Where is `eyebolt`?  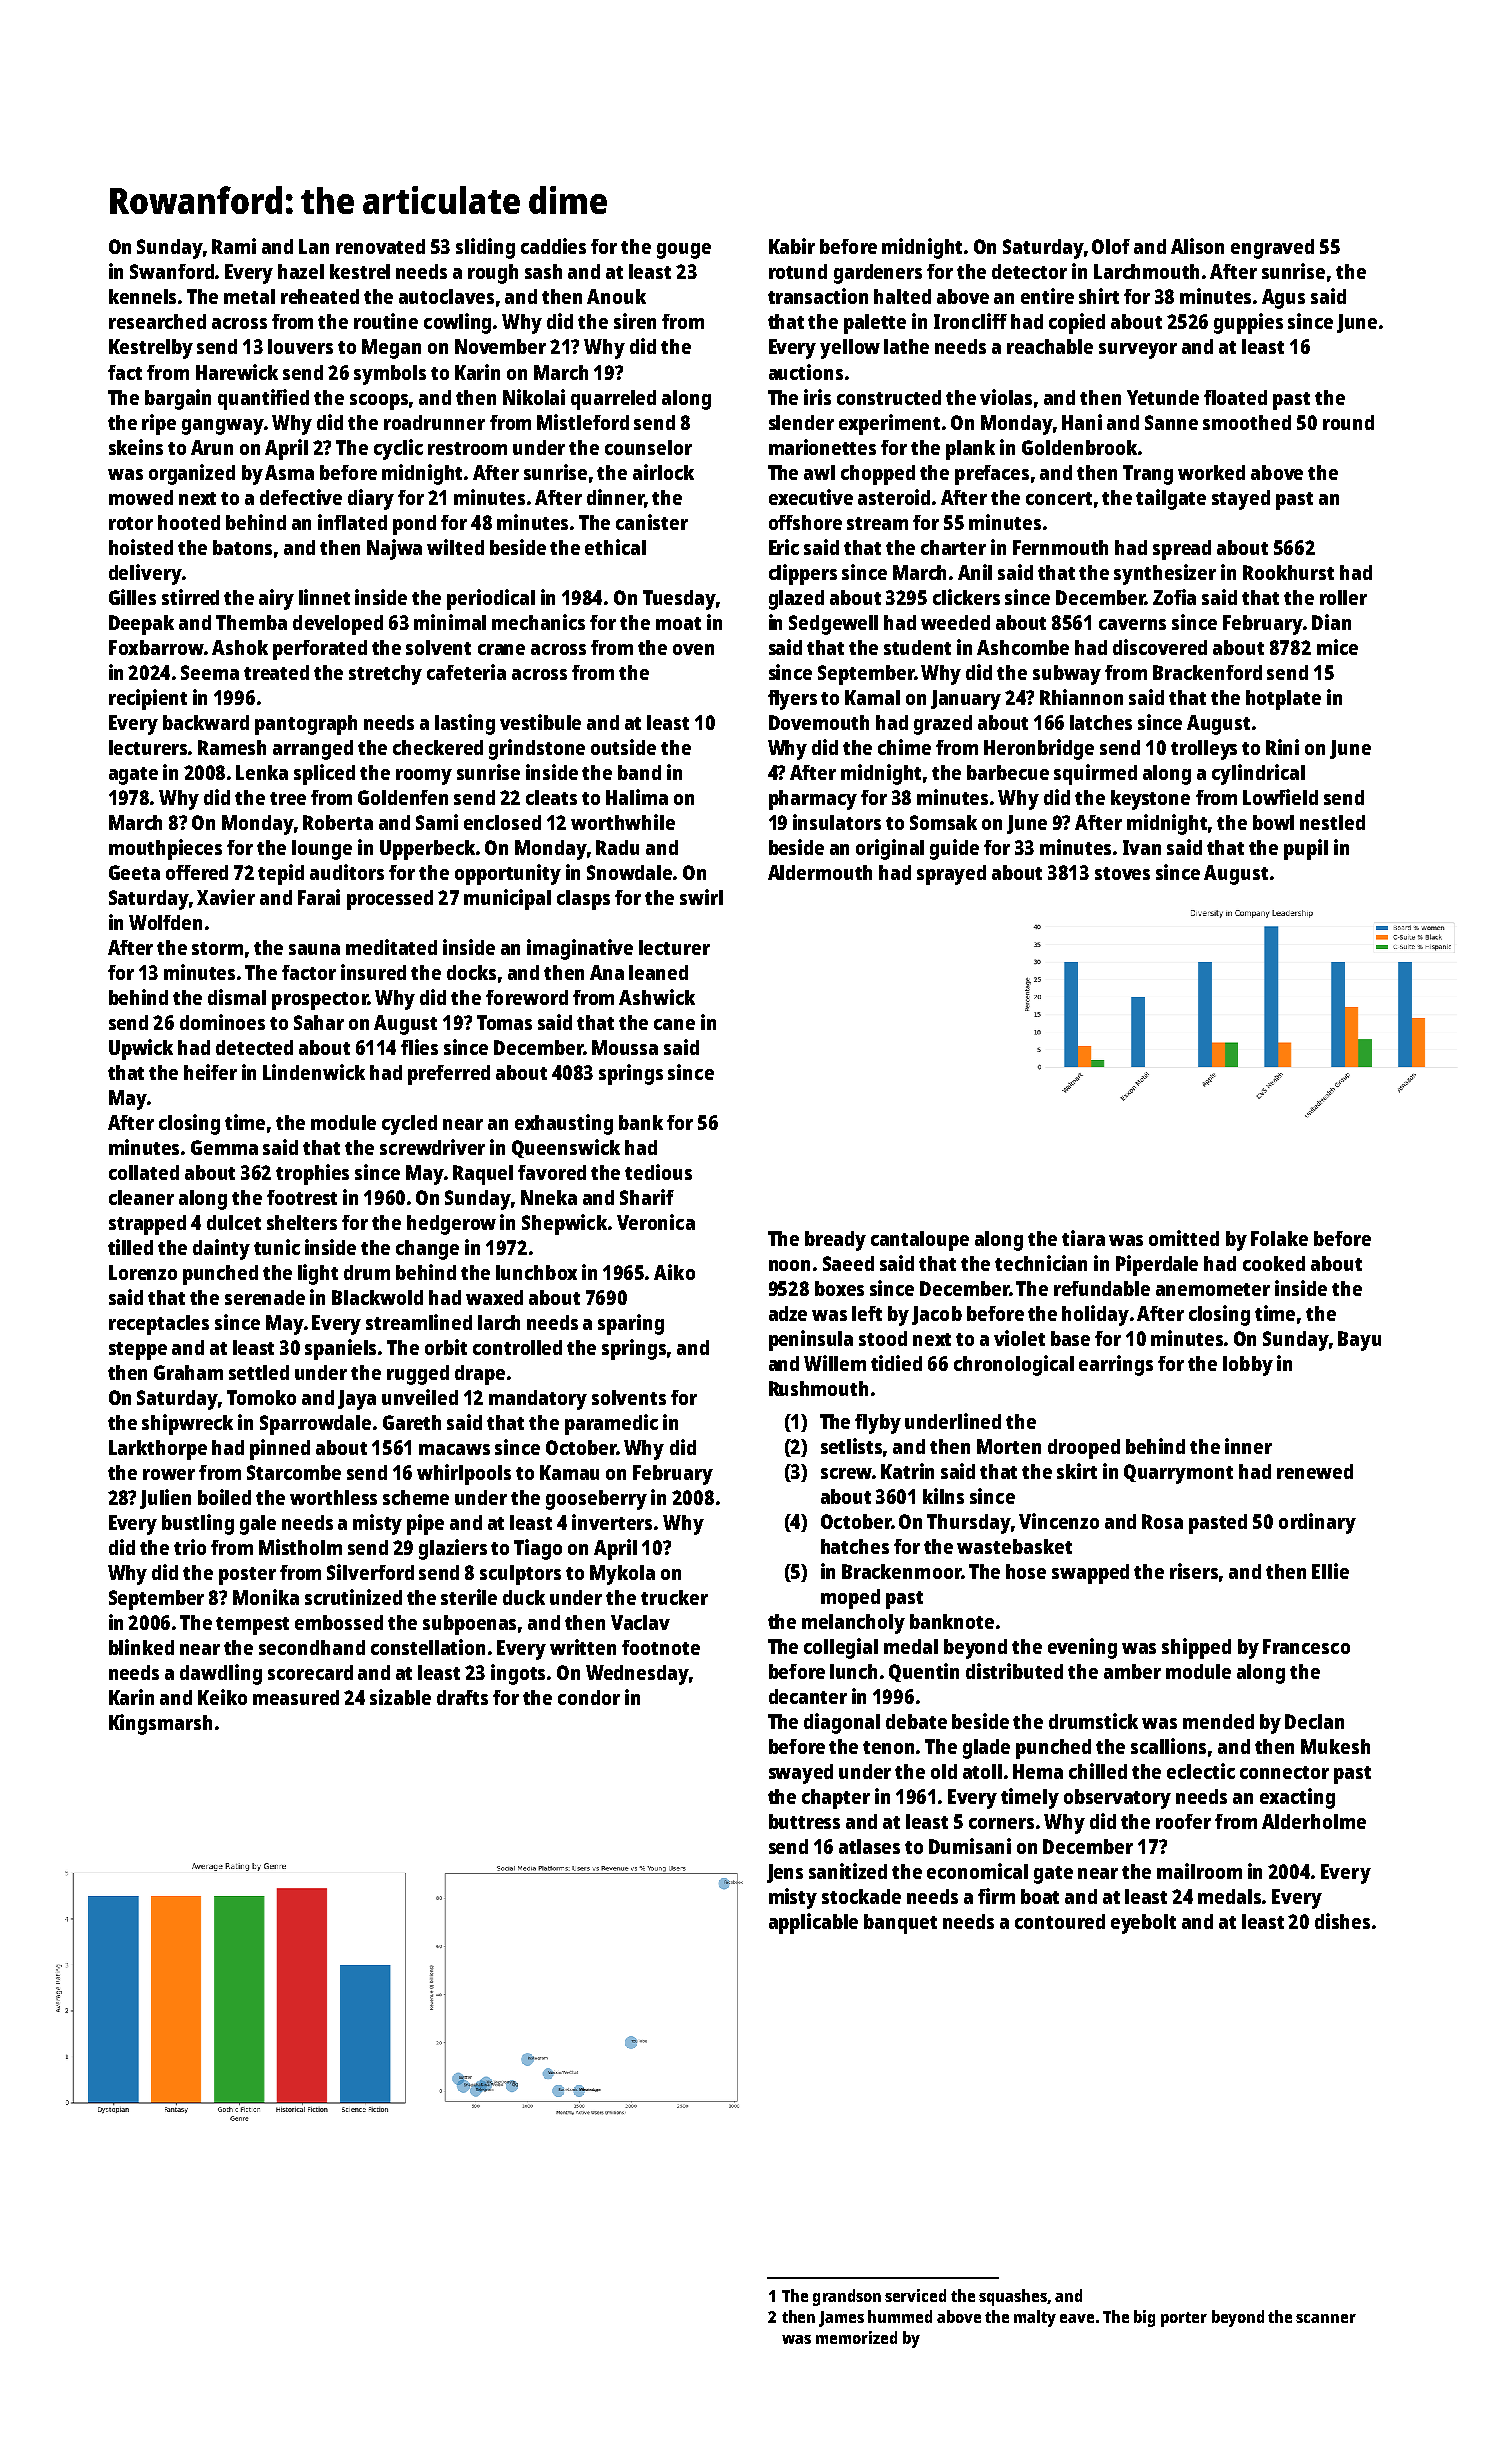
eyebolt is located at coordinates (1143, 1924).
